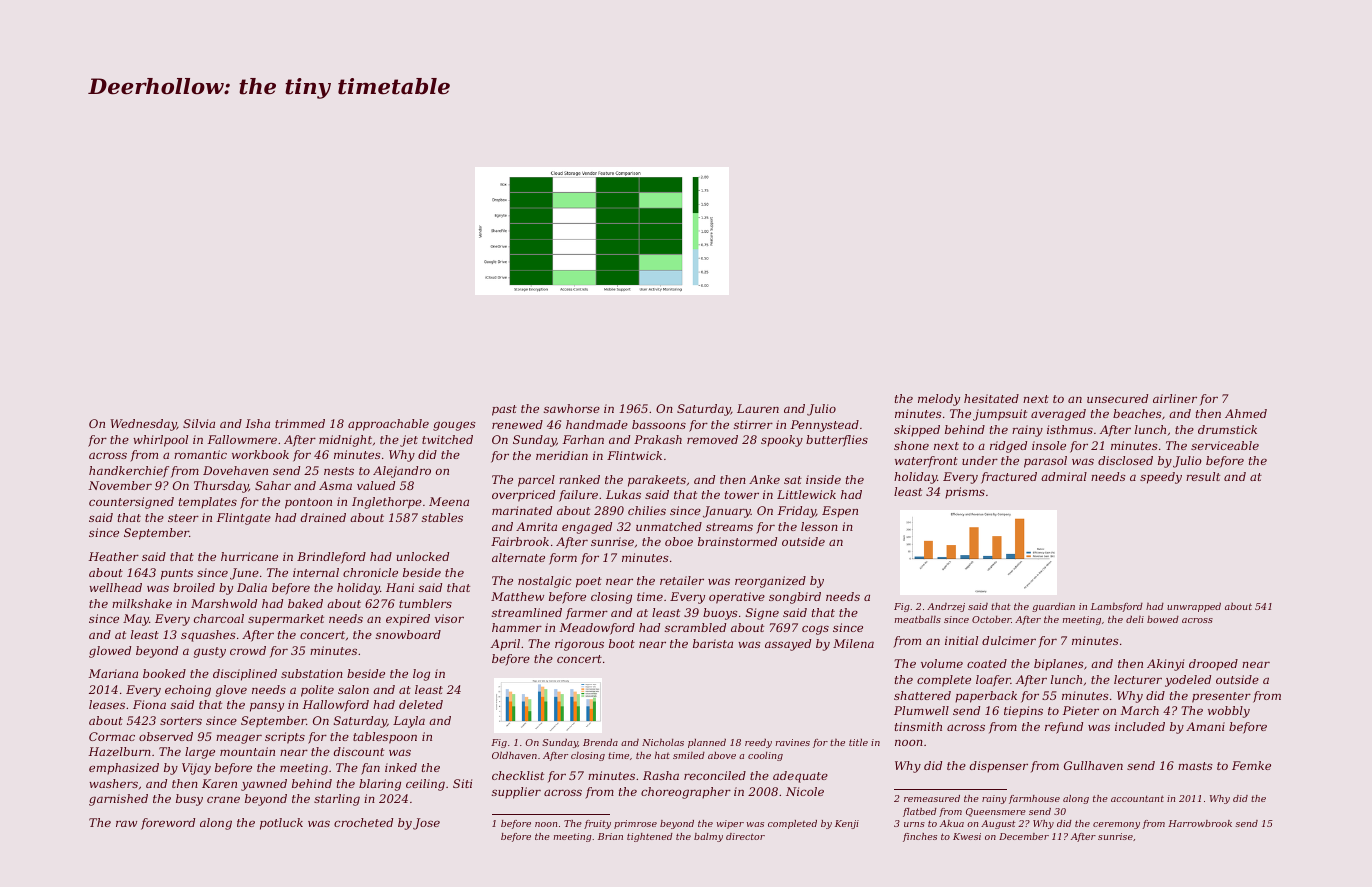 The image size is (1372, 887). What do you see at coordinates (1246, 413) in the screenshot?
I see `Ahmed` at bounding box center [1246, 413].
